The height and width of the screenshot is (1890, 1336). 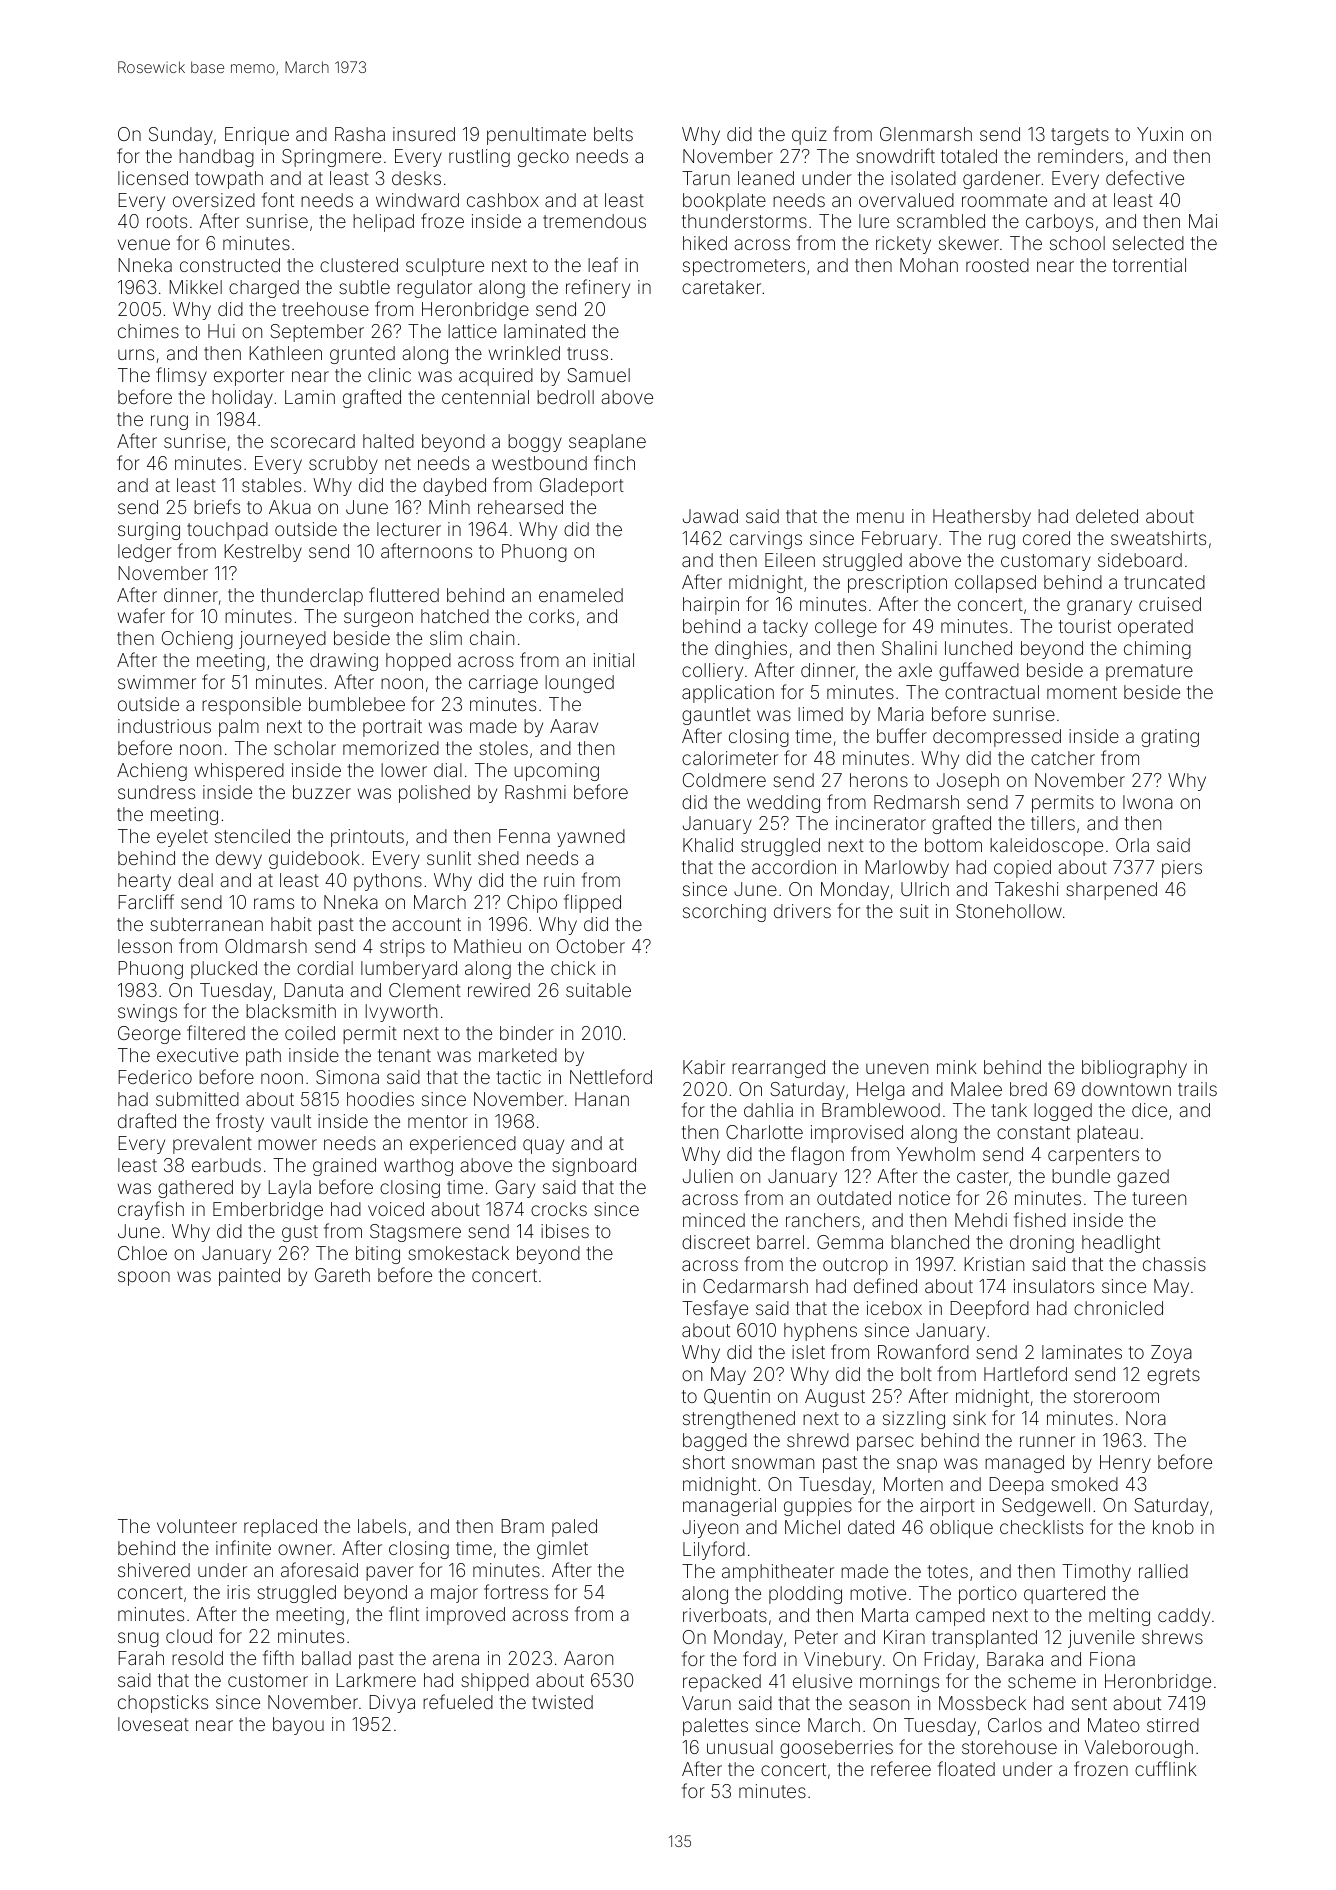 I want to click on accordion, so click(x=794, y=867).
